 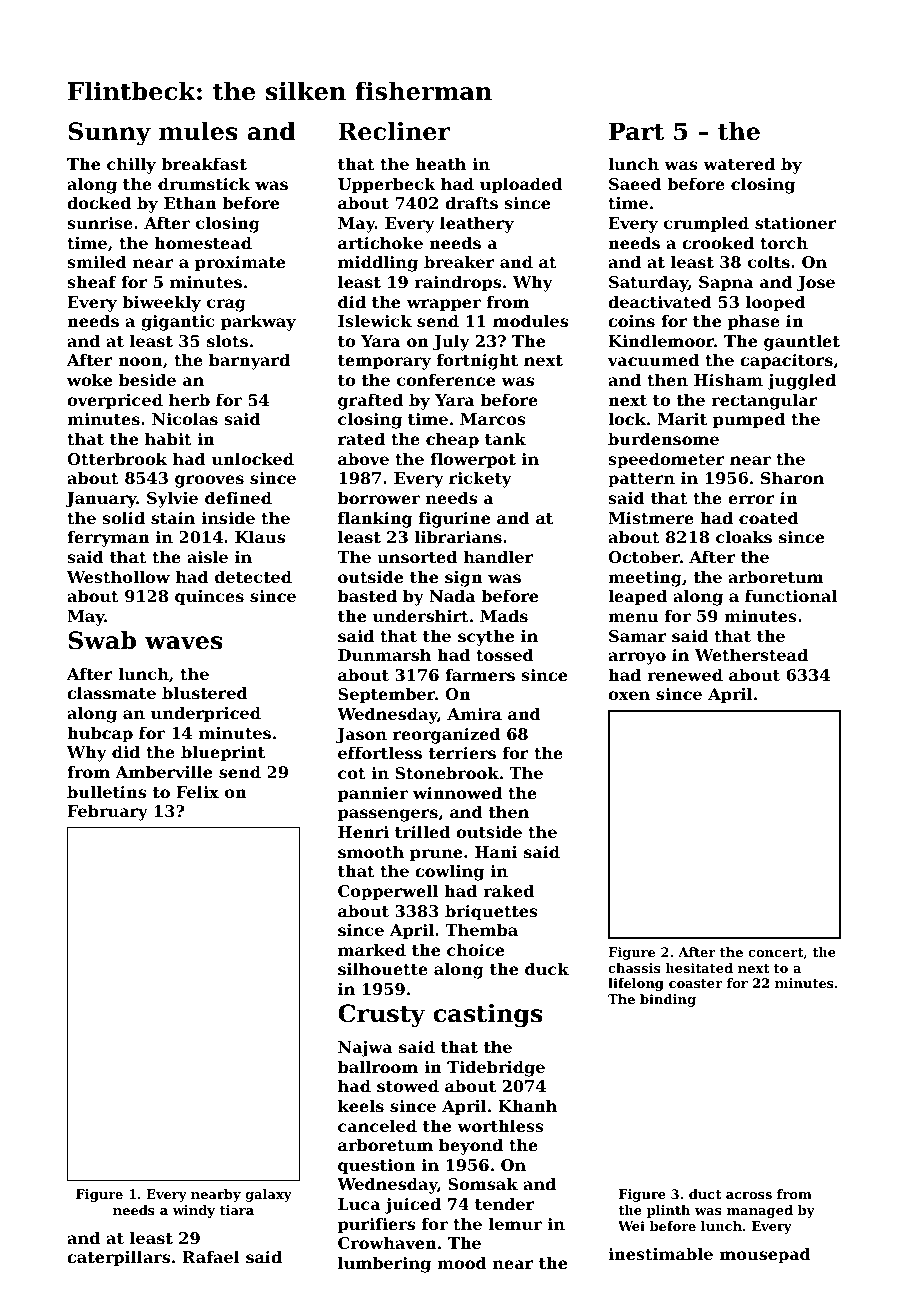 What do you see at coordinates (508, 891) in the document?
I see `raked` at bounding box center [508, 891].
